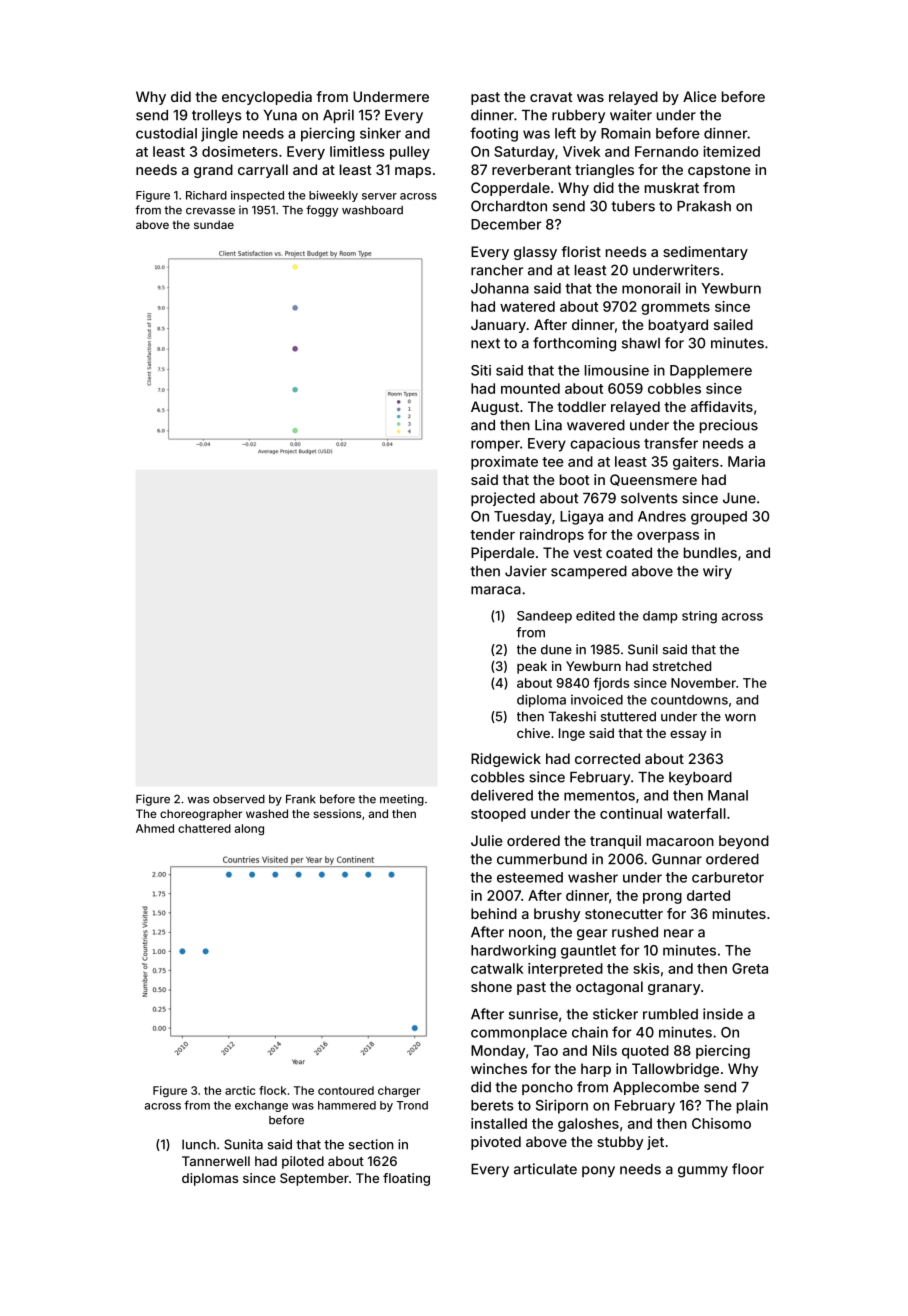 The width and height of the screenshot is (908, 1316). I want to click on cravat, so click(551, 97).
